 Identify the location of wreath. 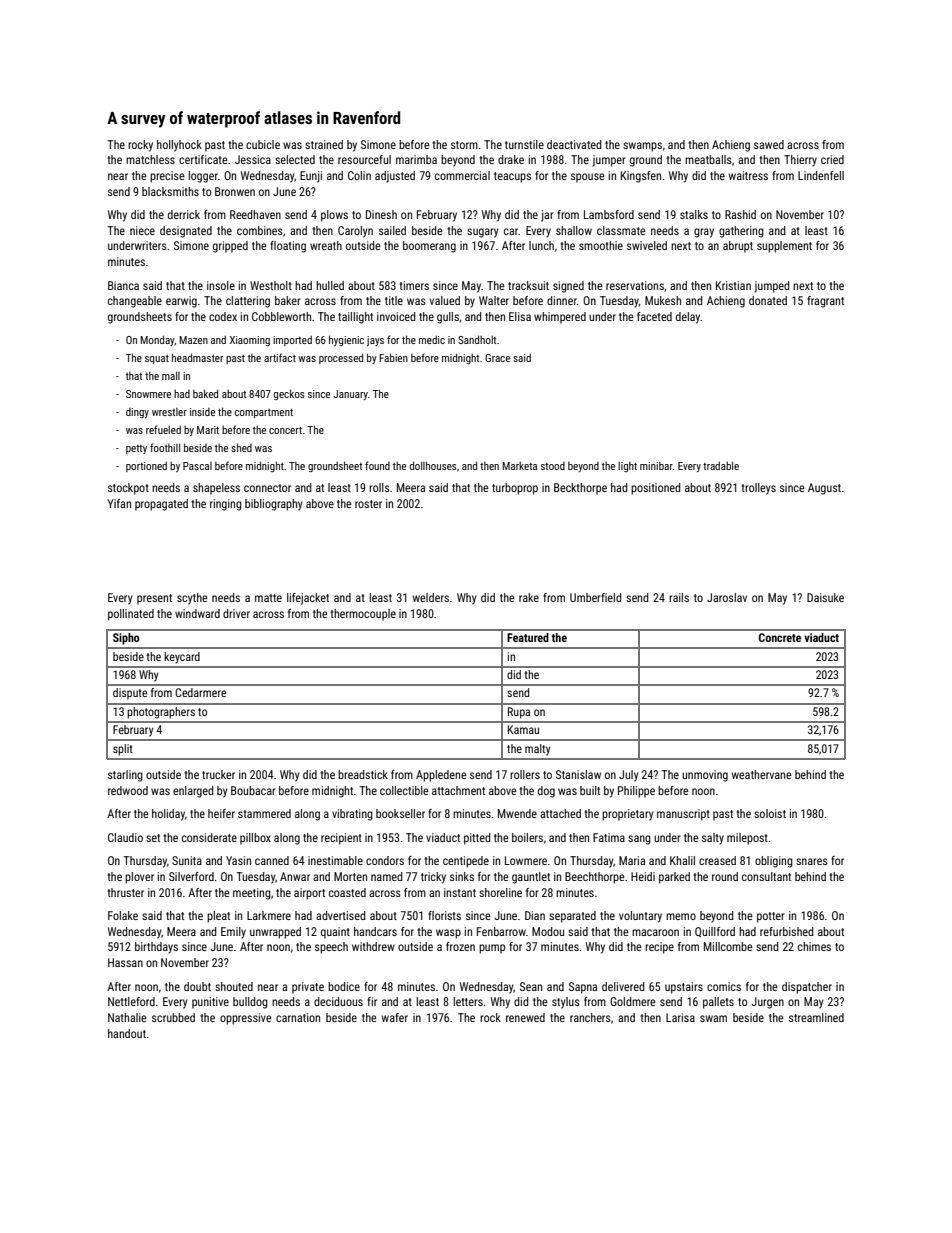
(326, 245).
